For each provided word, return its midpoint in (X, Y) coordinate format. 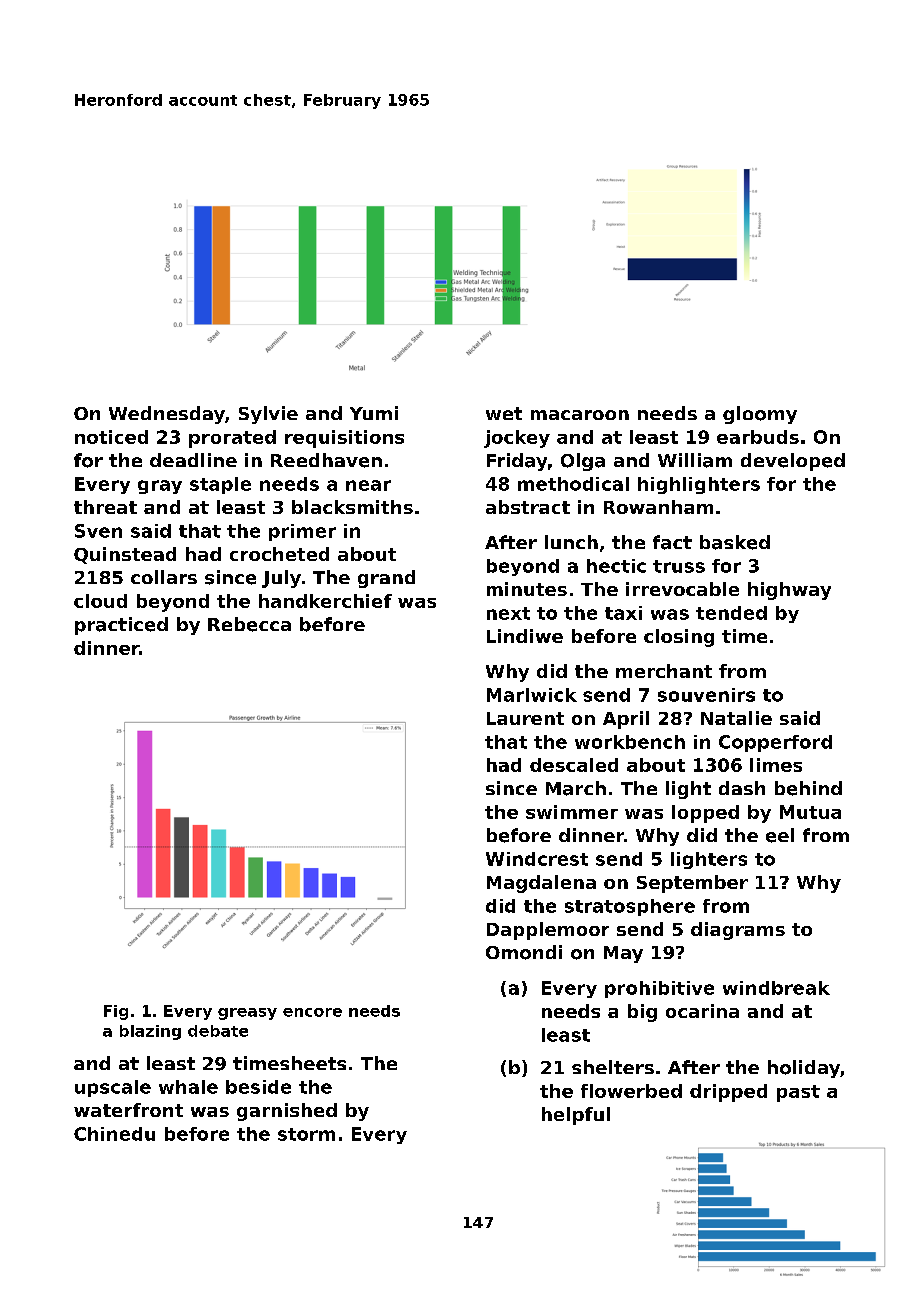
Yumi (374, 413)
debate (218, 1031)
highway (789, 591)
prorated (232, 439)
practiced (121, 626)
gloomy (760, 415)
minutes (527, 589)
